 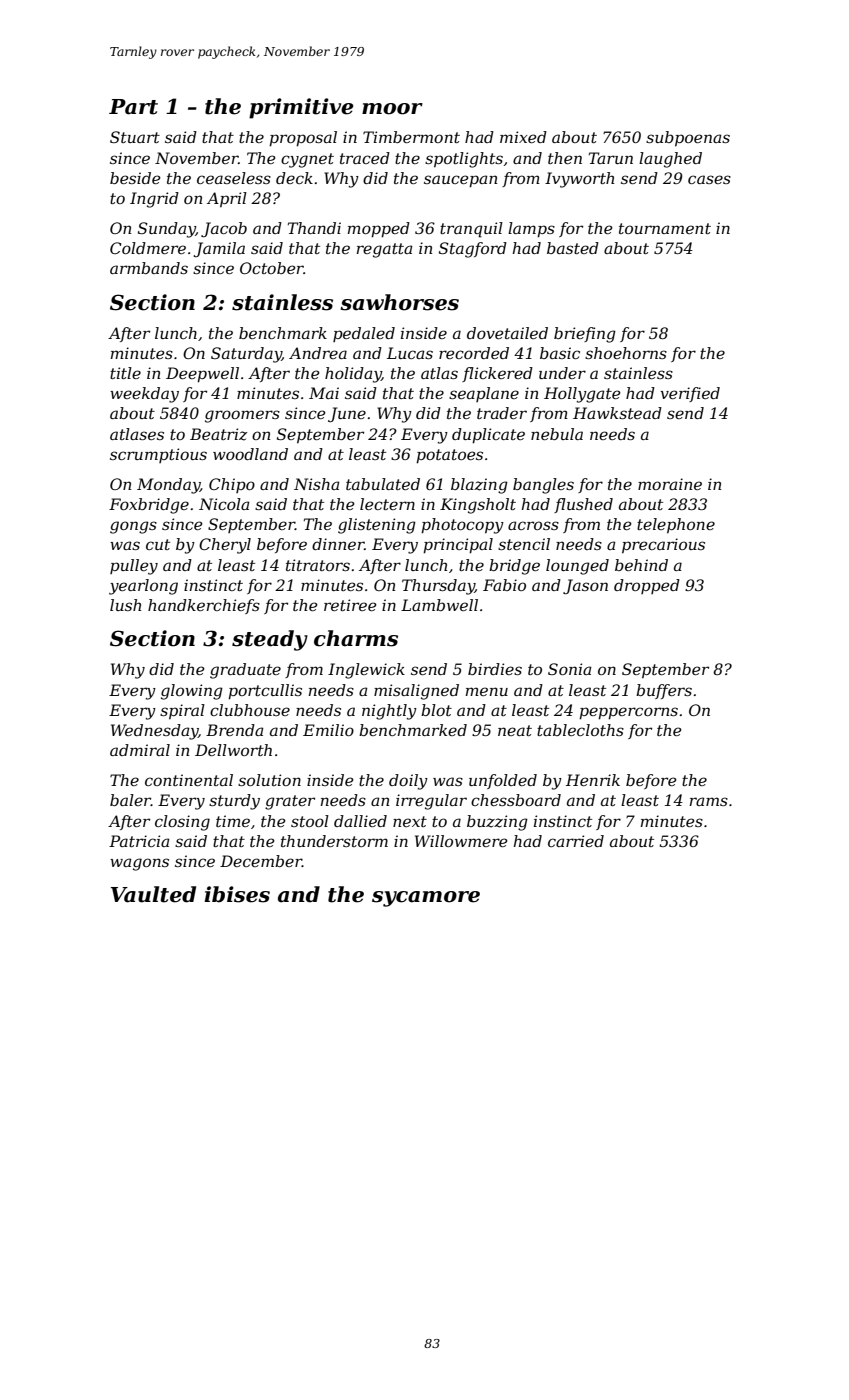 I want to click on armbands, so click(x=149, y=268).
